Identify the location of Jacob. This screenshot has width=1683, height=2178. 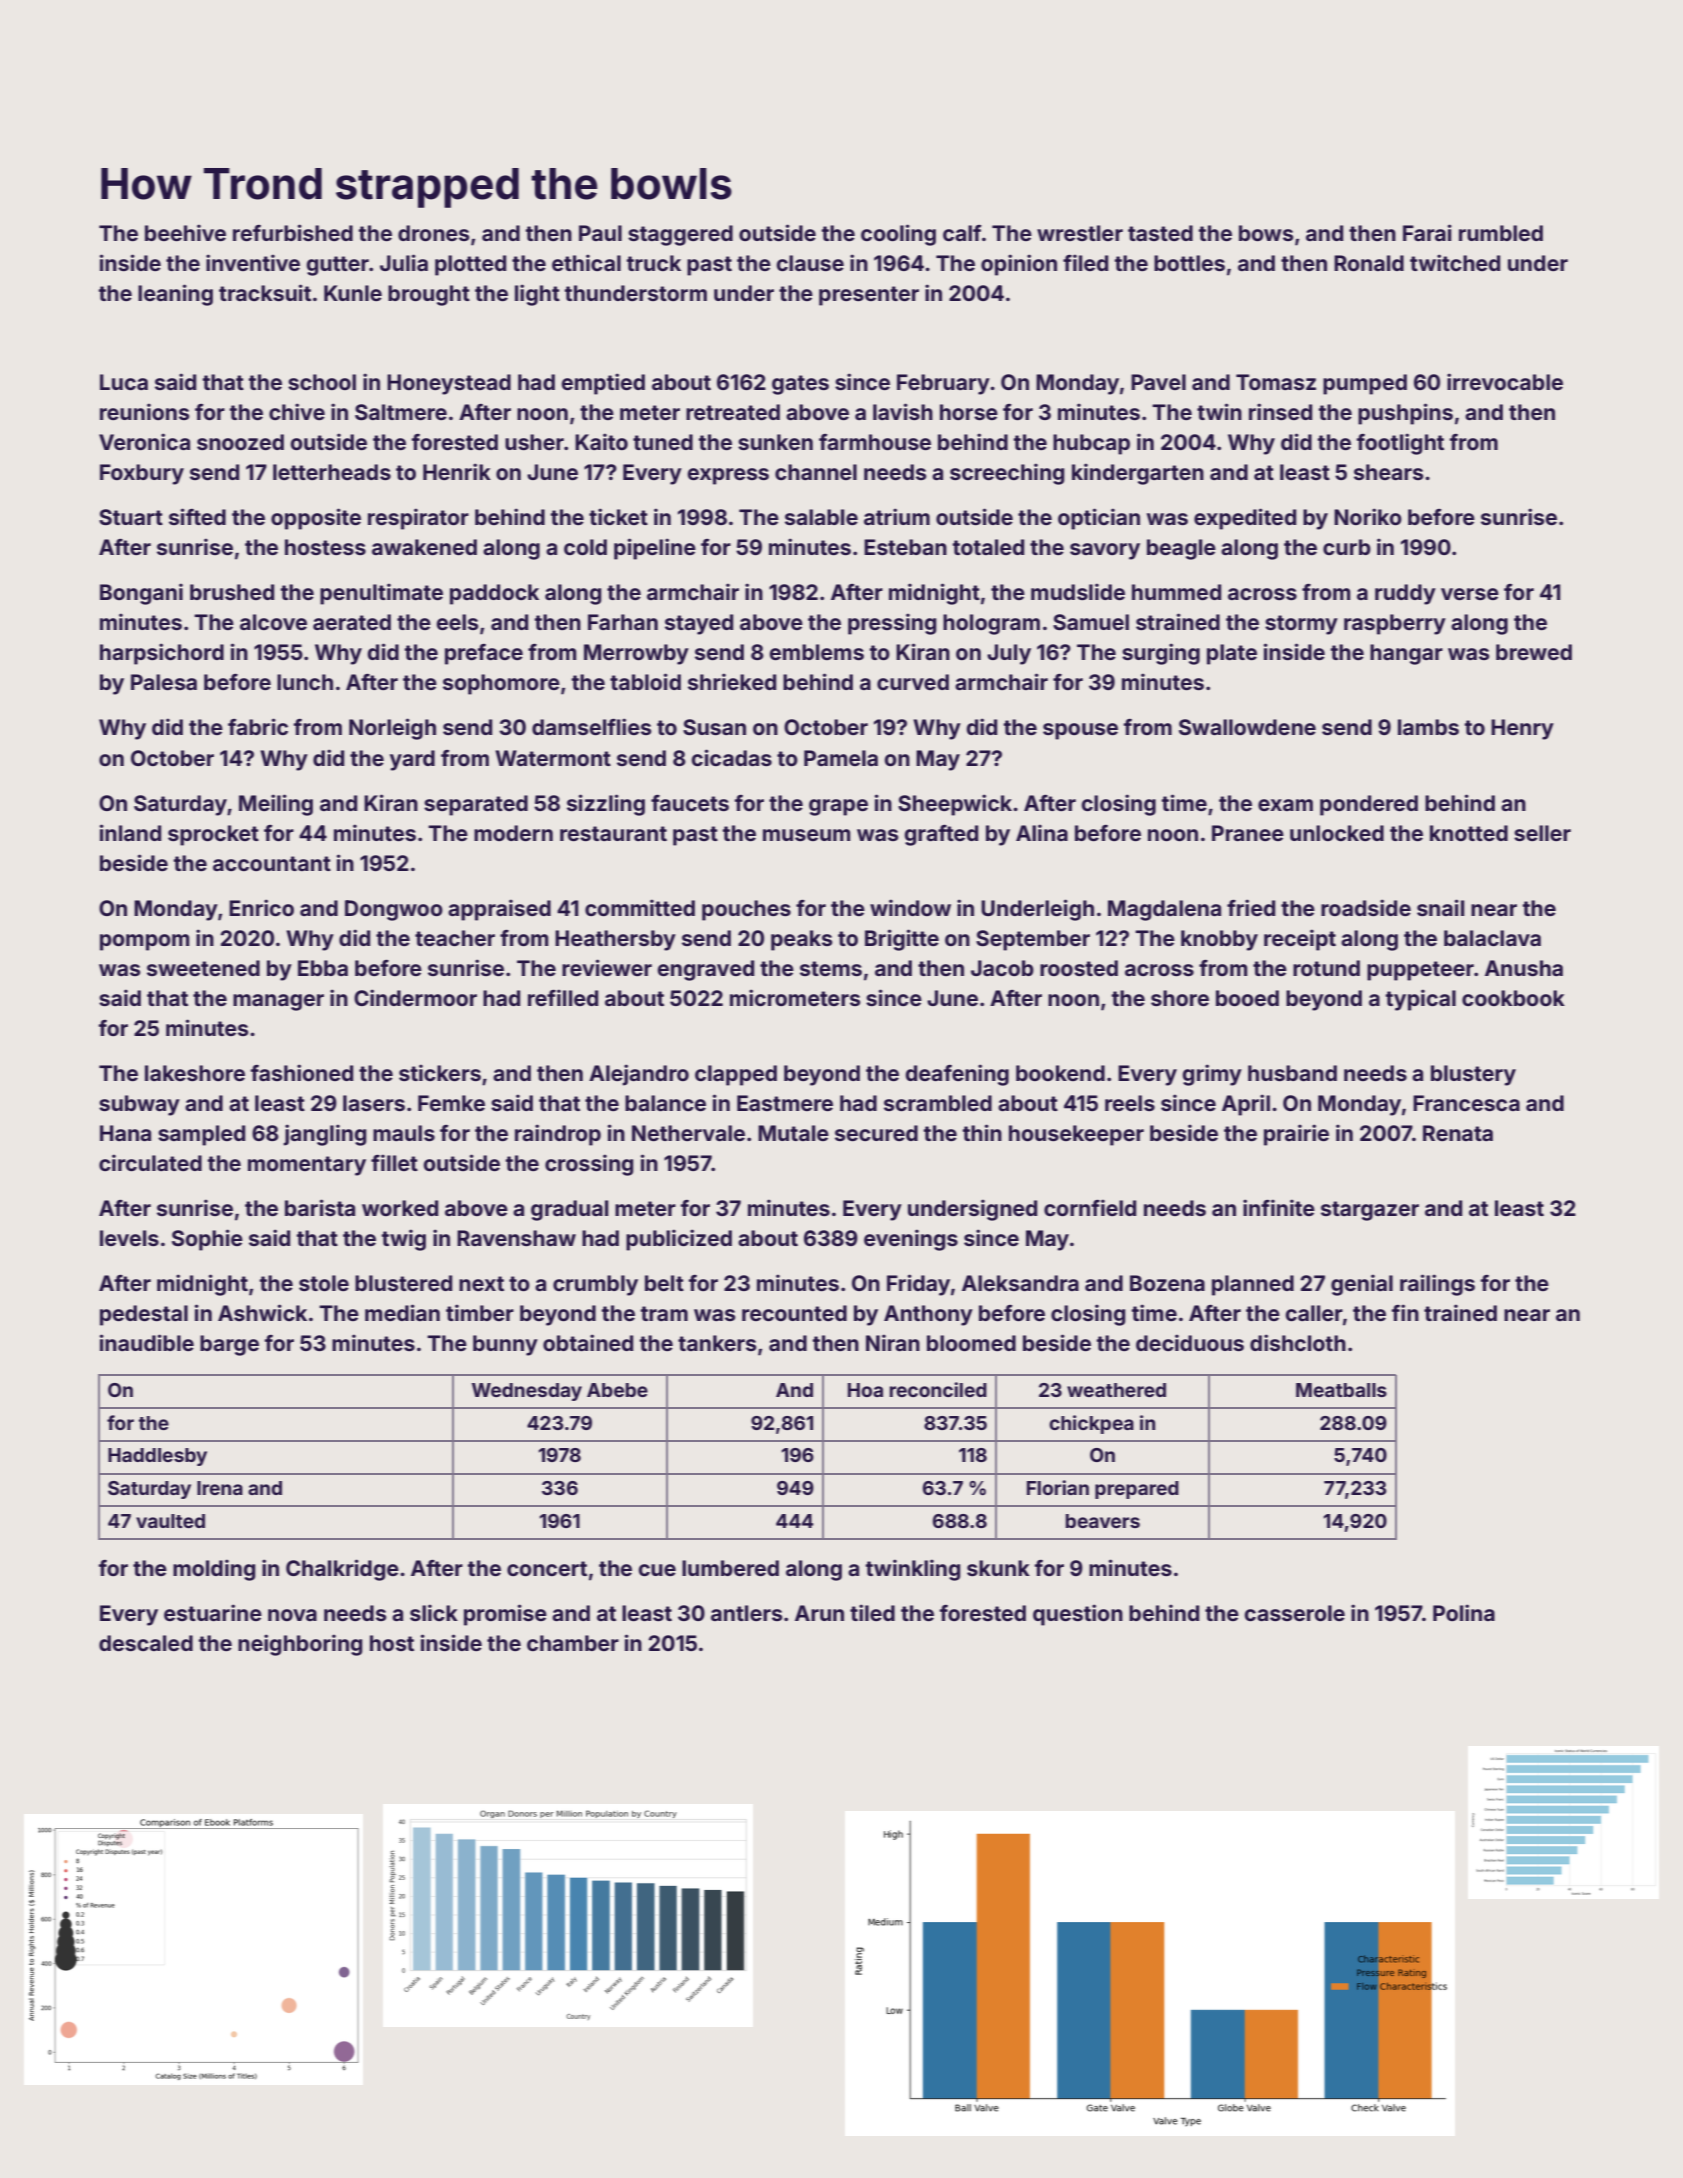
(1002, 968).
